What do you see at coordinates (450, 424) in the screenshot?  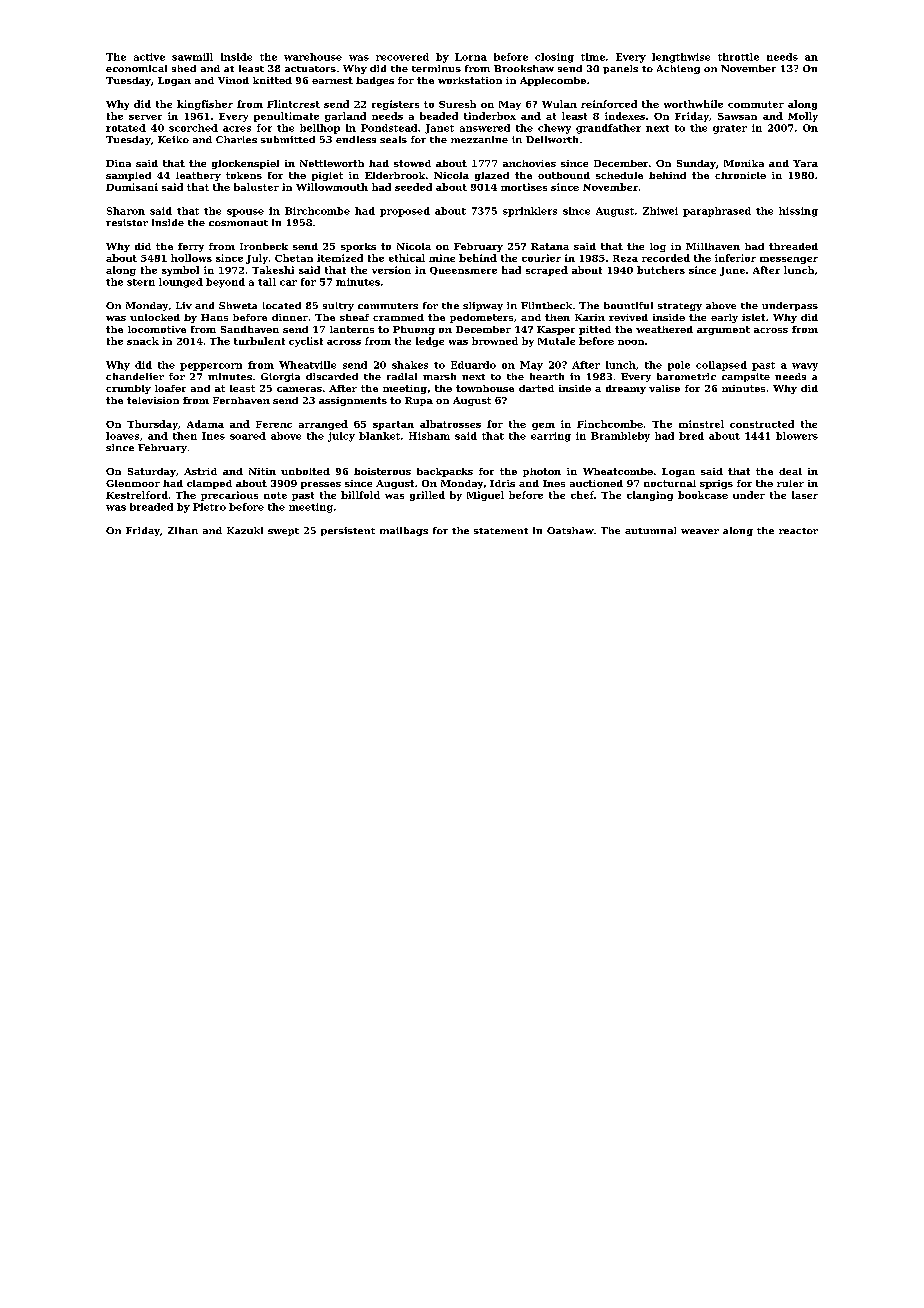 I see `albatrosses` at bounding box center [450, 424].
